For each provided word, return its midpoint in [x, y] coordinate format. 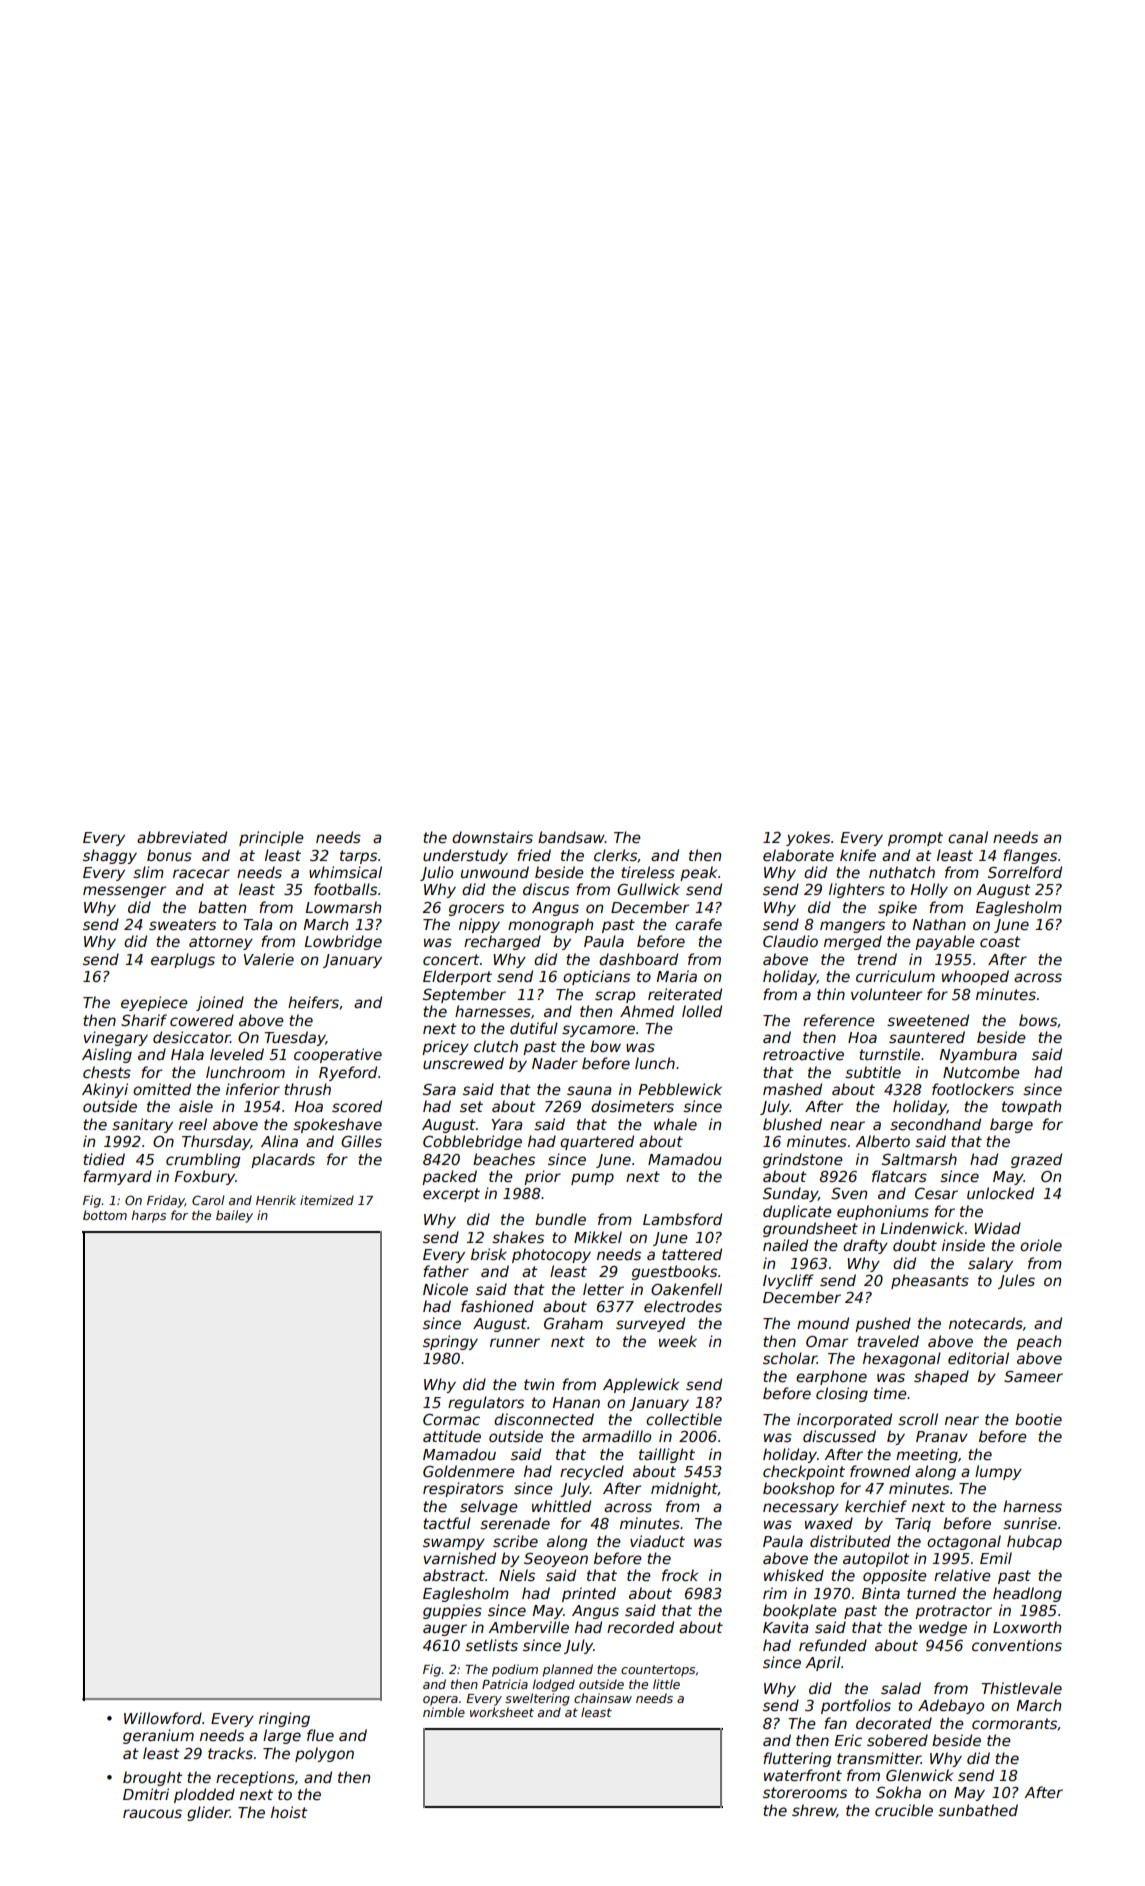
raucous [152, 1813]
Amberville [528, 1627]
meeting [927, 1455]
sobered [897, 1740]
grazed [1036, 1160]
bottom [105, 1215]
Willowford [163, 1718]
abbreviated [182, 837]
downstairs [492, 837]
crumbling [203, 1160]
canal [968, 837]
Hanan [576, 1402]
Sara [439, 1089]
